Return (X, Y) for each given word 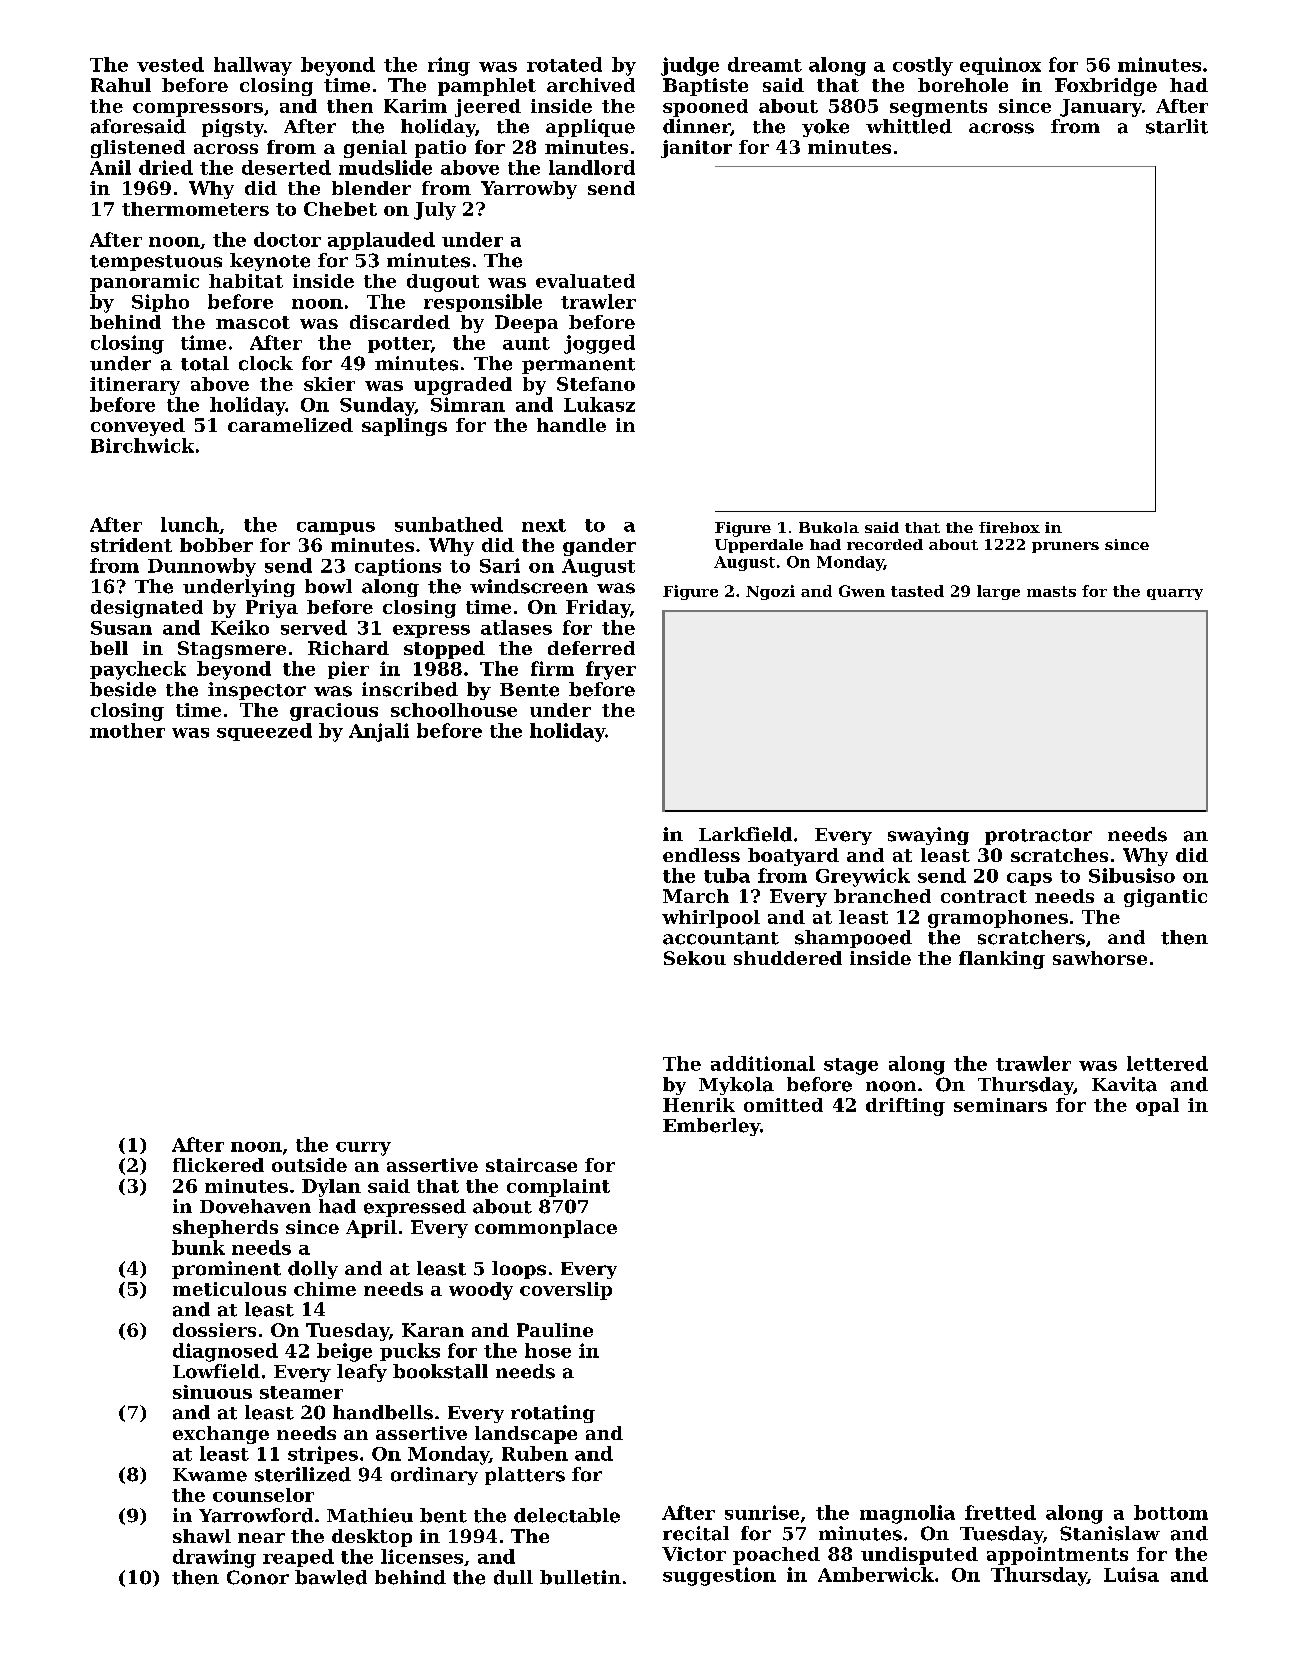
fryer (611, 670)
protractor (1038, 837)
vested (170, 64)
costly (923, 66)
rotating (553, 1414)
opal (1157, 1107)
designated (147, 609)
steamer (301, 1392)
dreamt (765, 64)
